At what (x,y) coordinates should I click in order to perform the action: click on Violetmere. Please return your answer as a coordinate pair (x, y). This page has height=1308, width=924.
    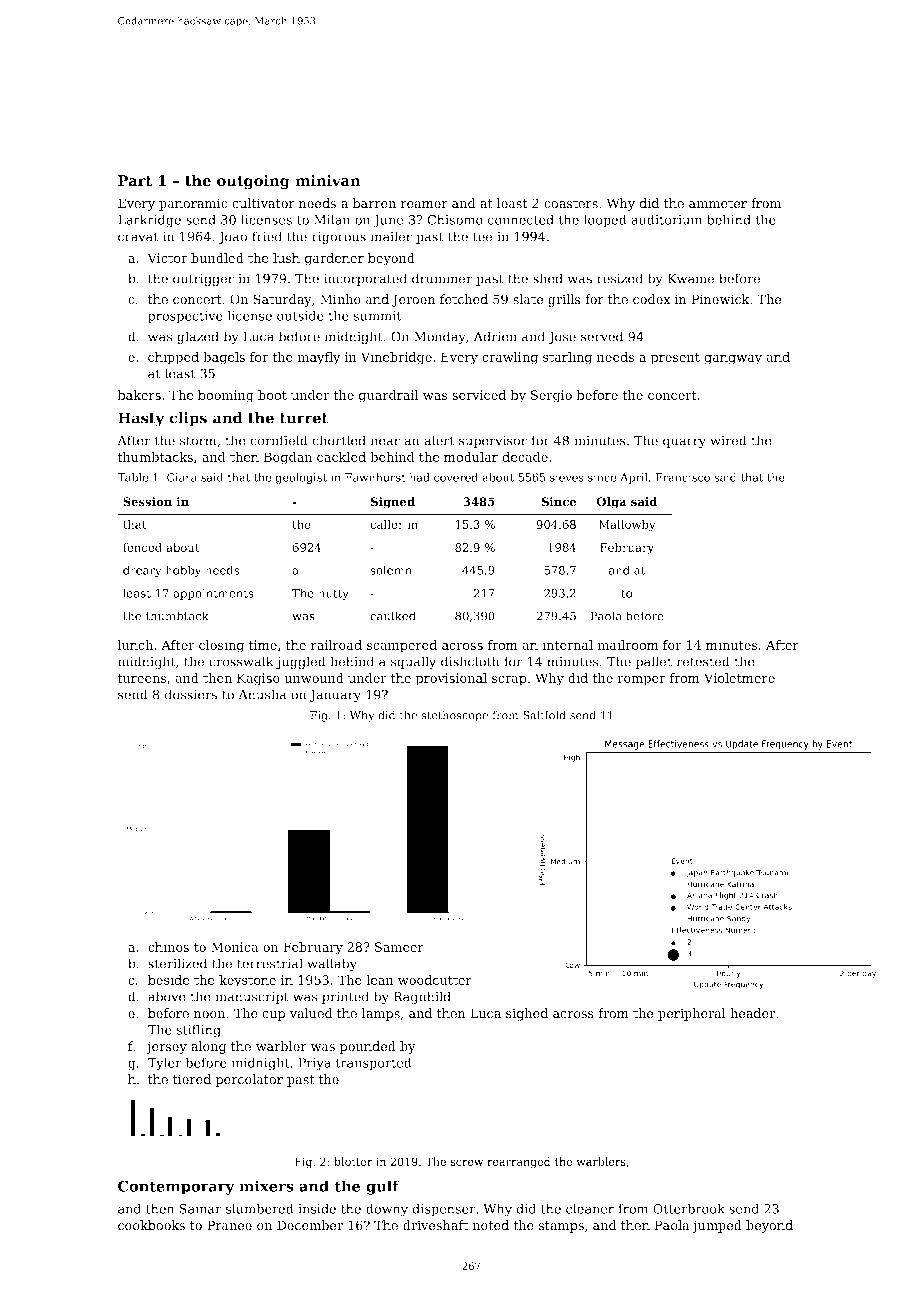
    Looking at the image, I should click on (739, 678).
